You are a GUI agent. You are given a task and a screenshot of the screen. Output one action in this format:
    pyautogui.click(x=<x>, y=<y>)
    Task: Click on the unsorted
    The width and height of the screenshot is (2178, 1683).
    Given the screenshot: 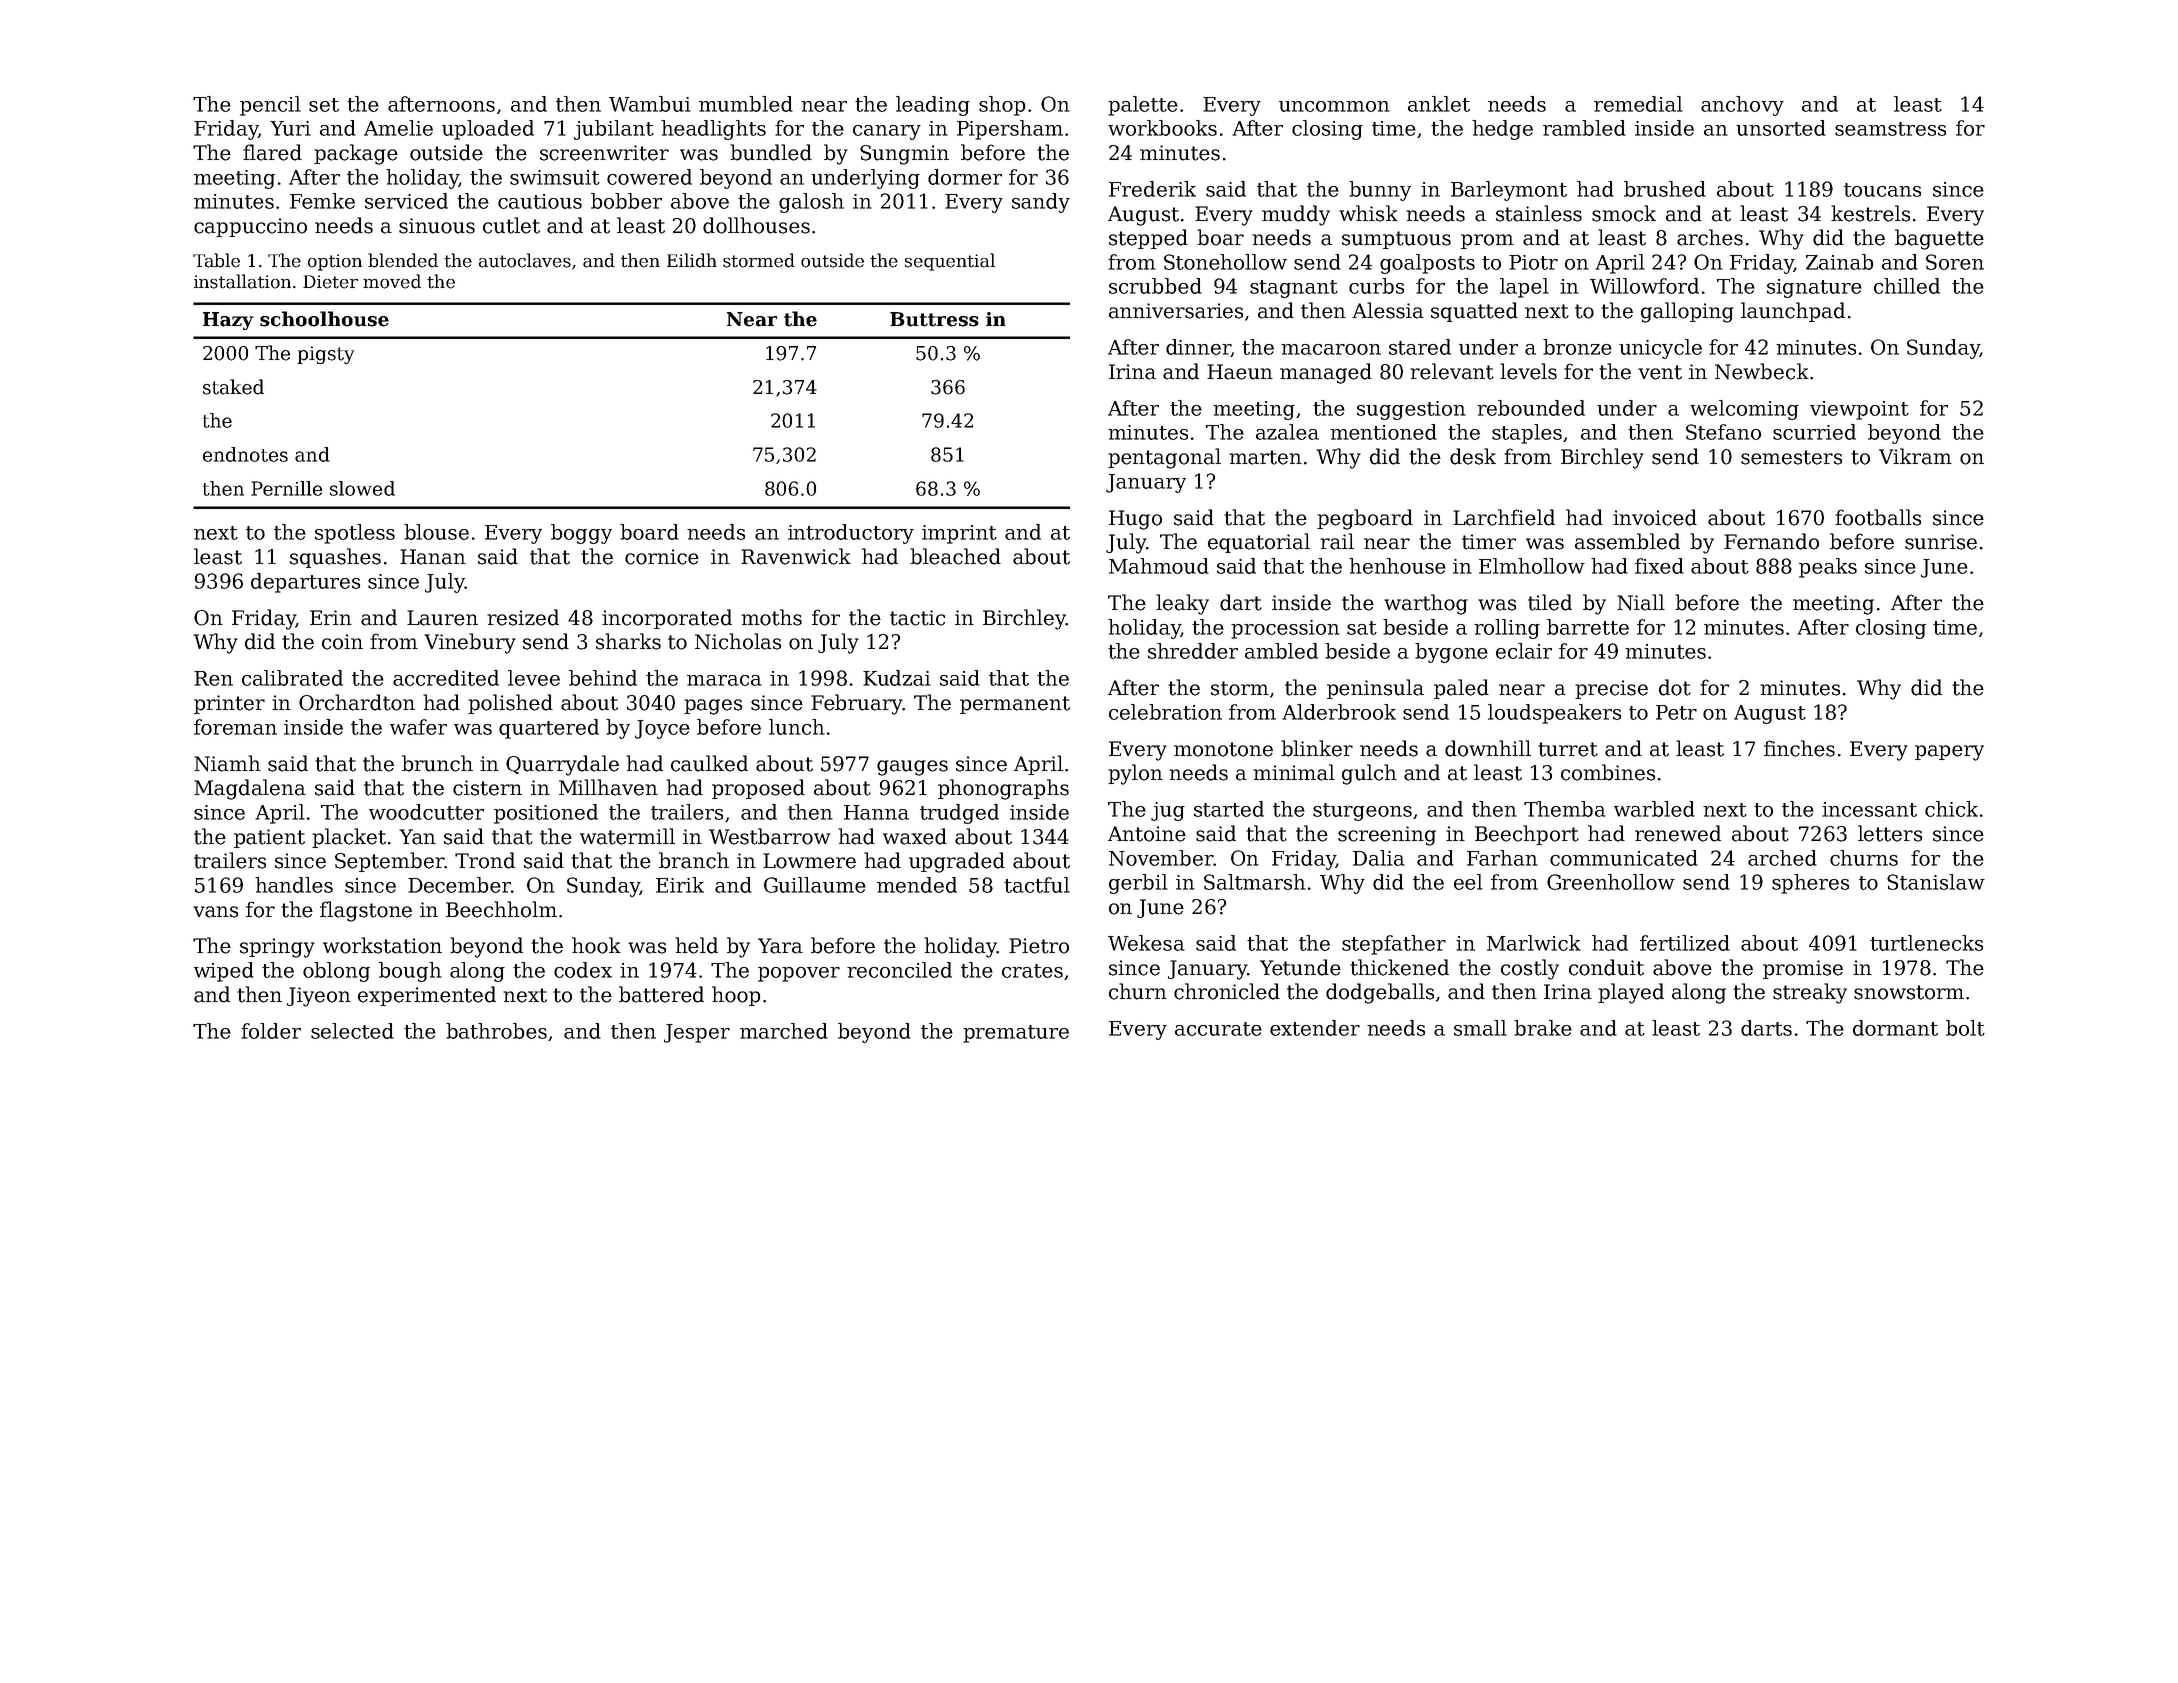 What is the action you would take?
    pyautogui.click(x=1781, y=128)
